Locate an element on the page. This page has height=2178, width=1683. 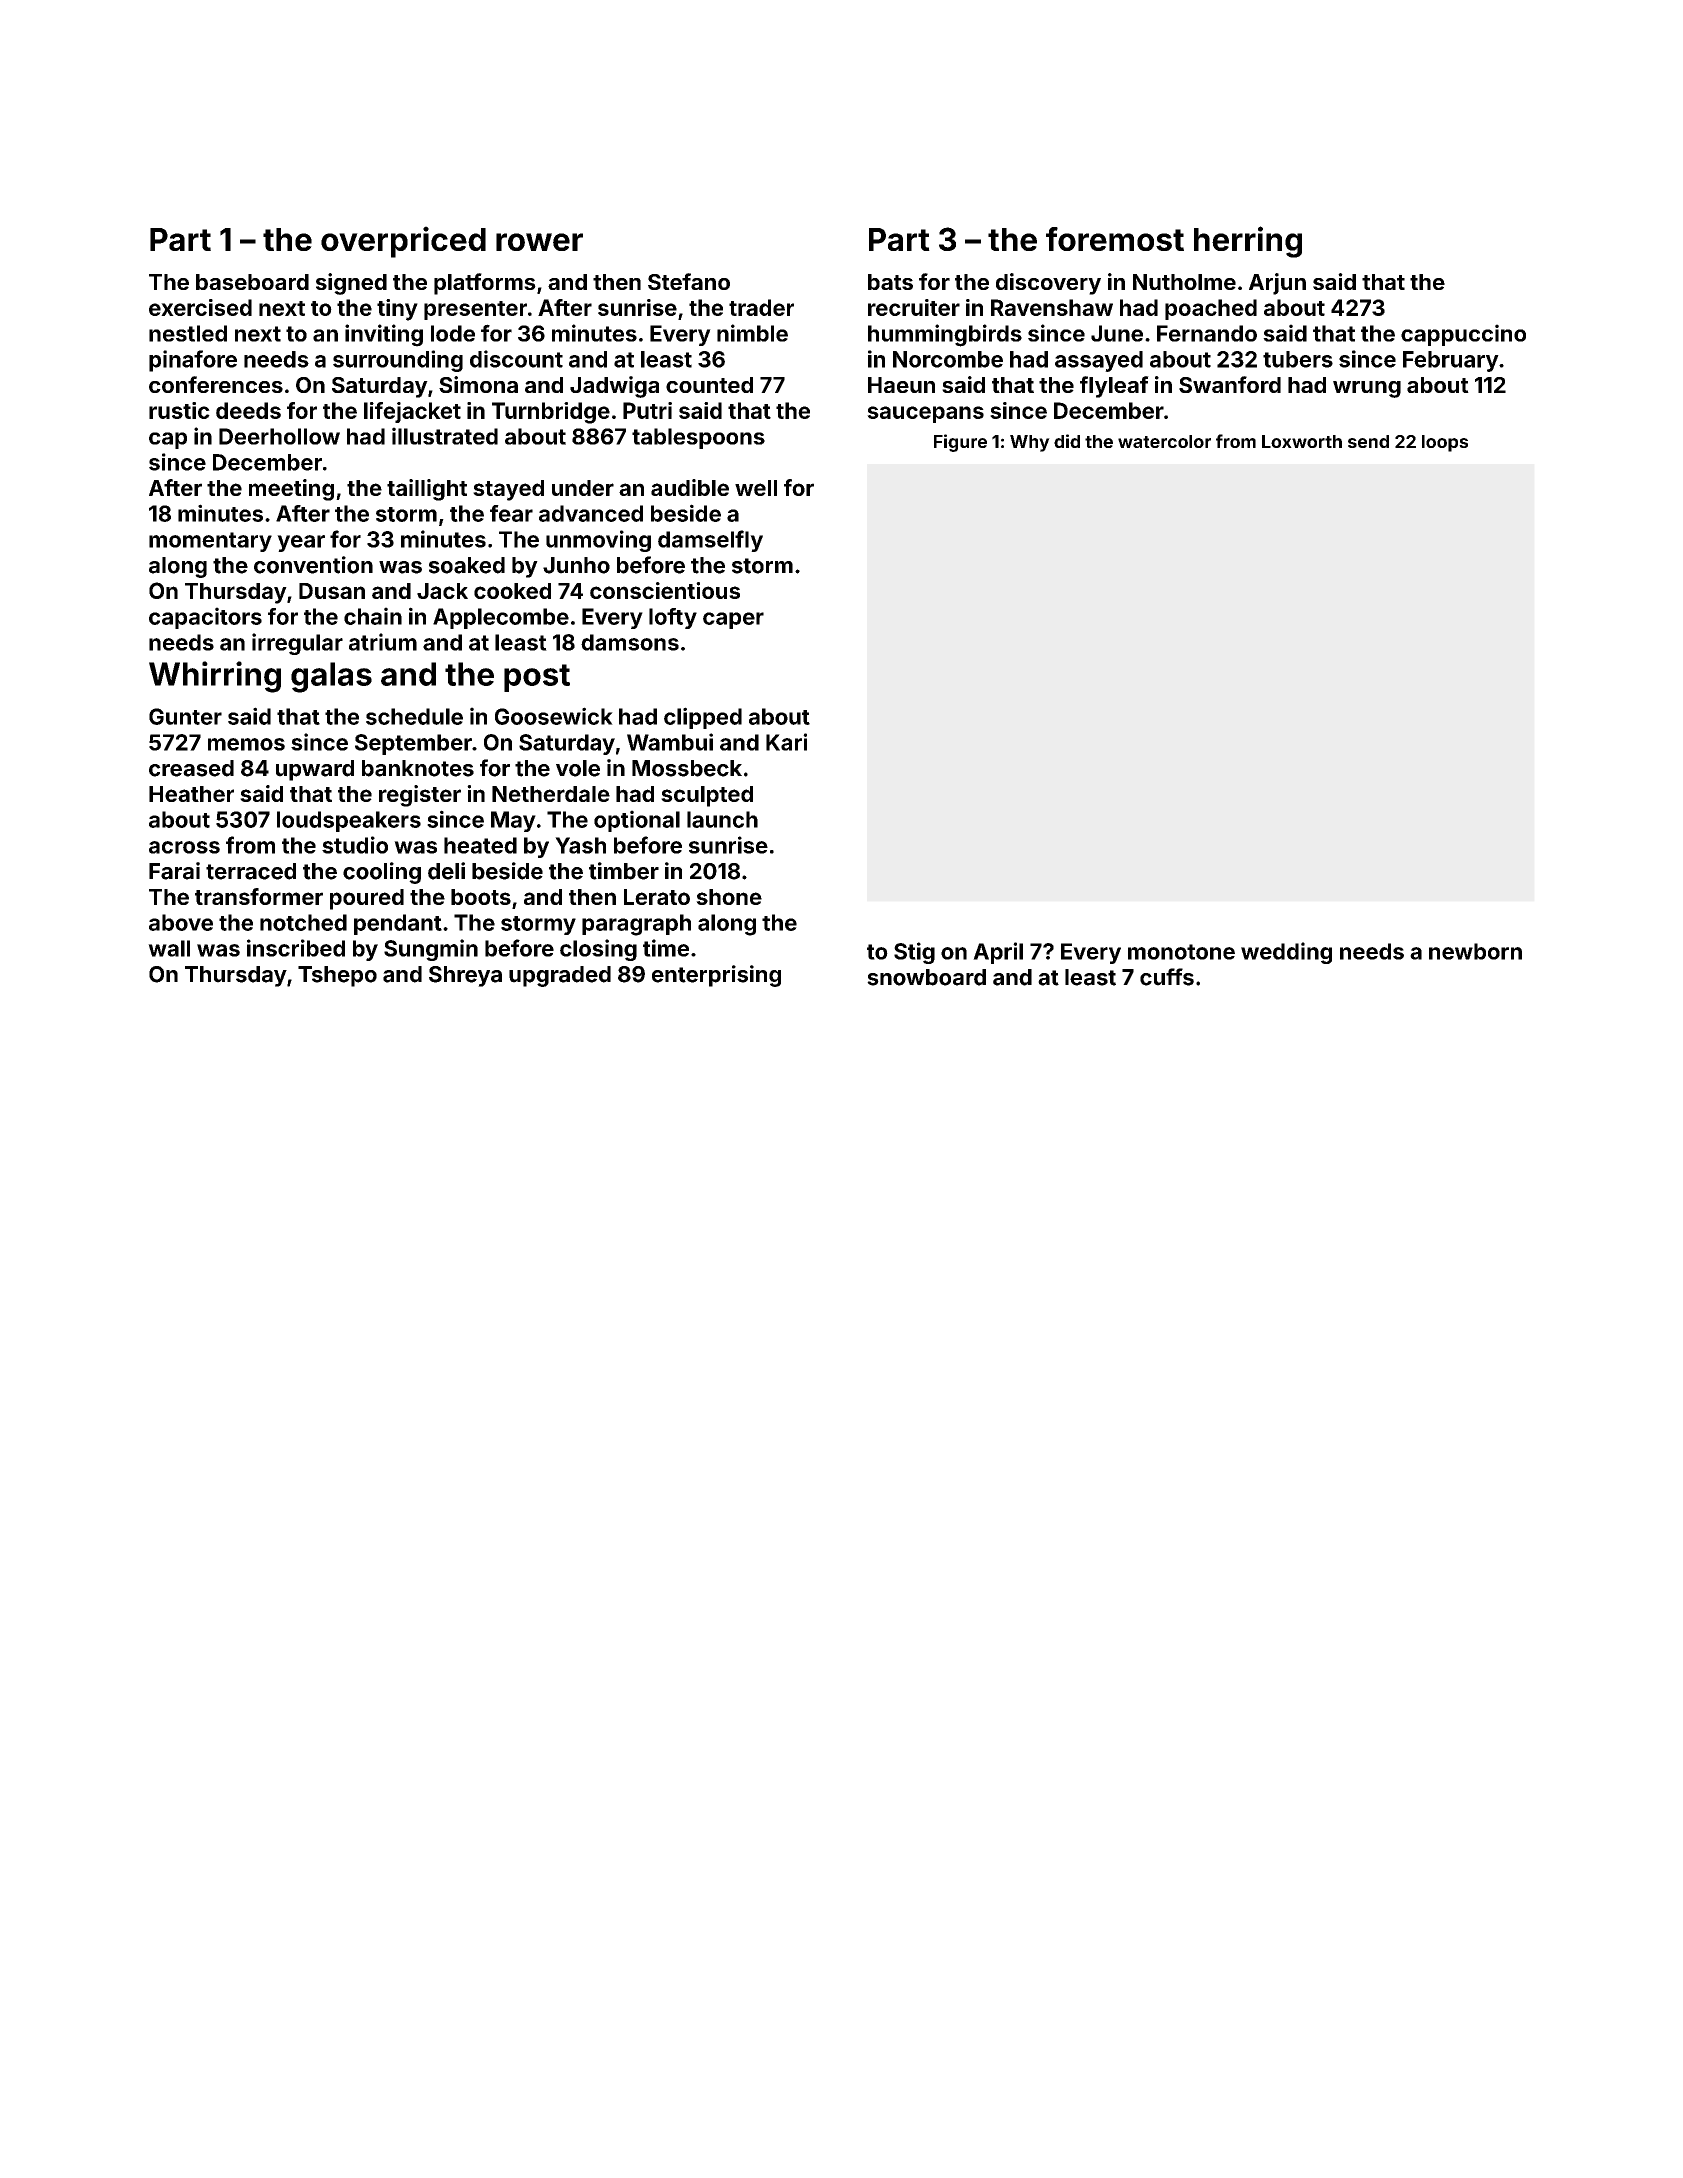
Kari is located at coordinates (786, 742).
